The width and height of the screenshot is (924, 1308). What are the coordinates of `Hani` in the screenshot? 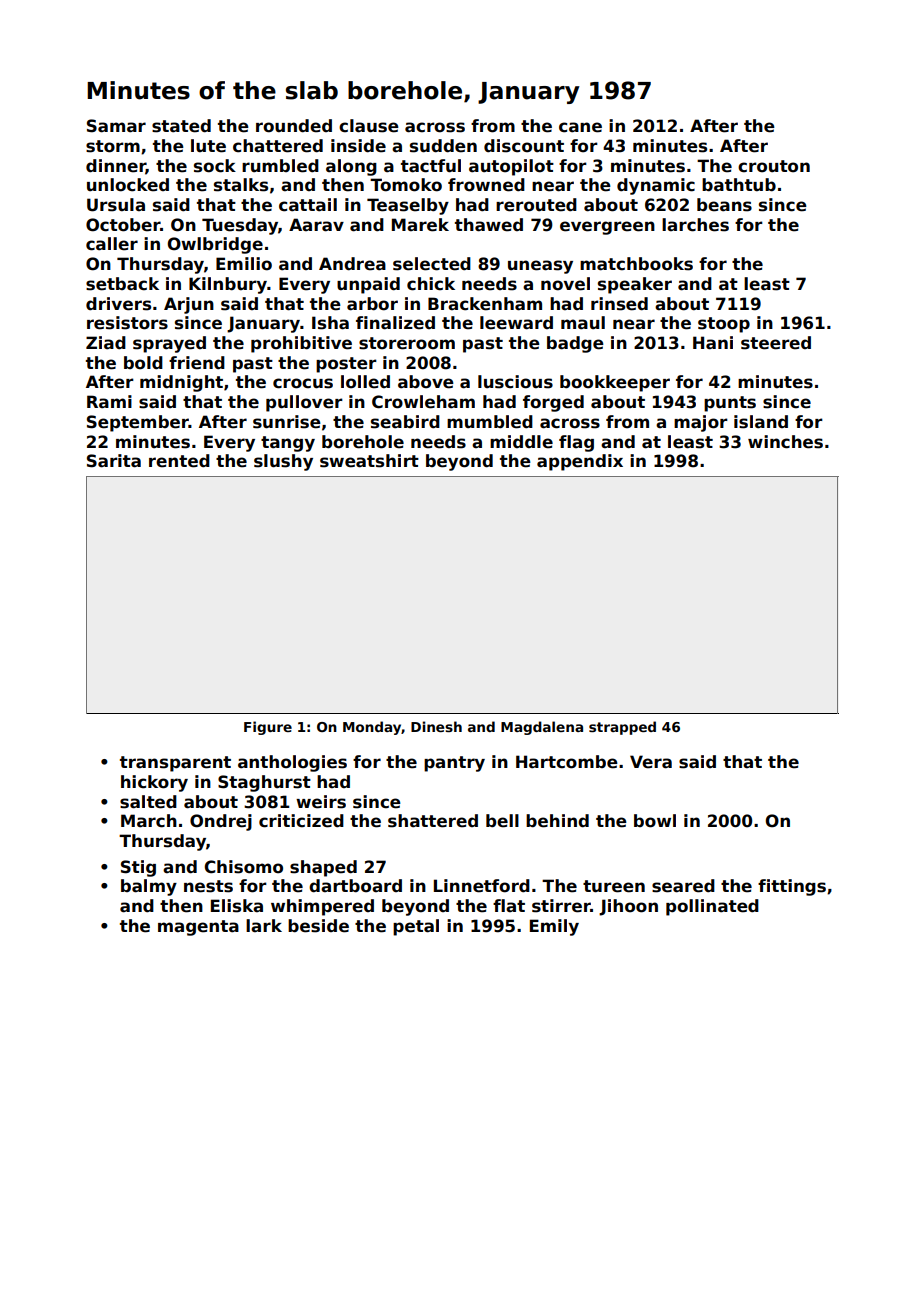 It's located at (713, 343).
